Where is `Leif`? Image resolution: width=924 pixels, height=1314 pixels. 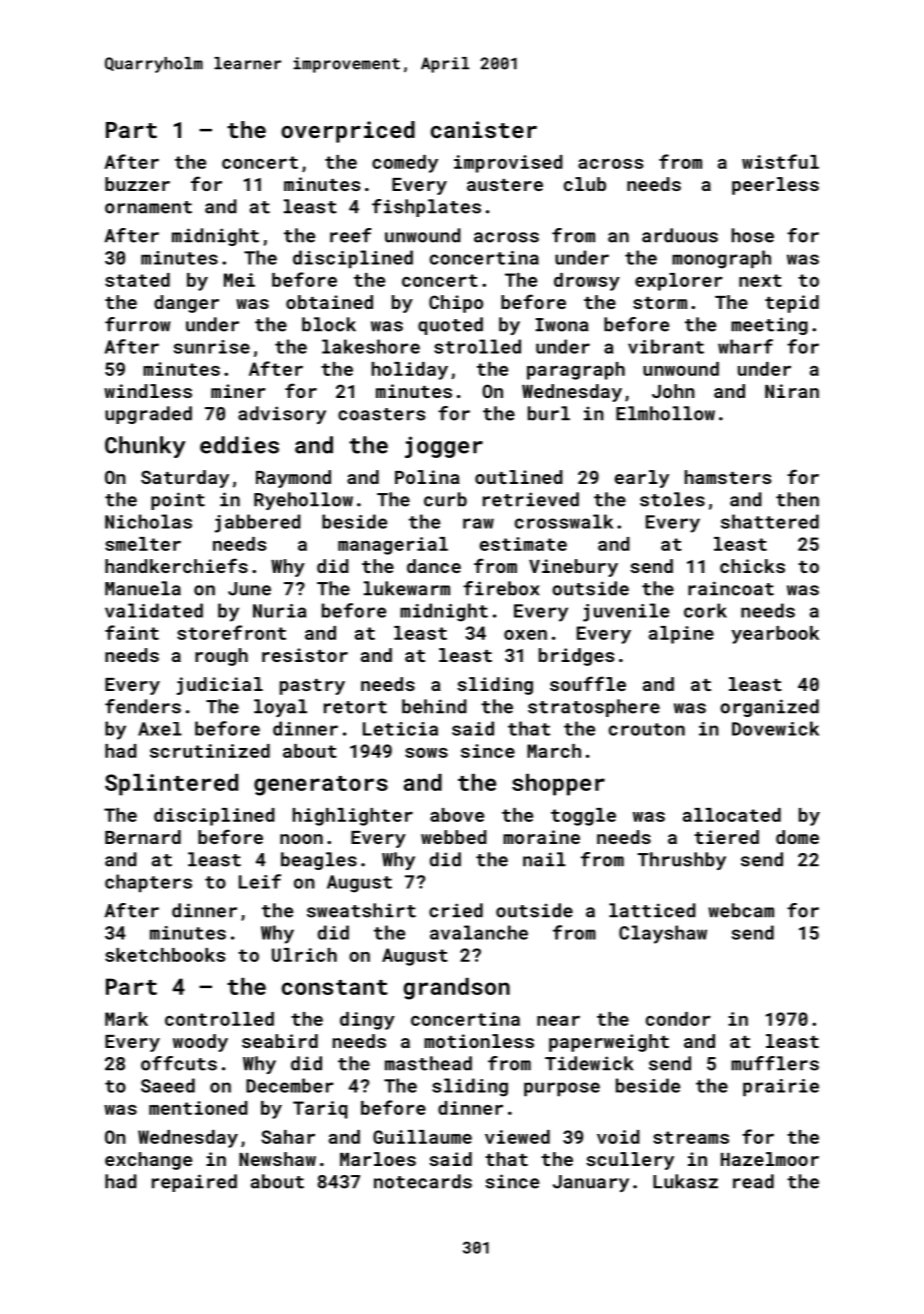
Leif is located at coordinates (260, 881).
